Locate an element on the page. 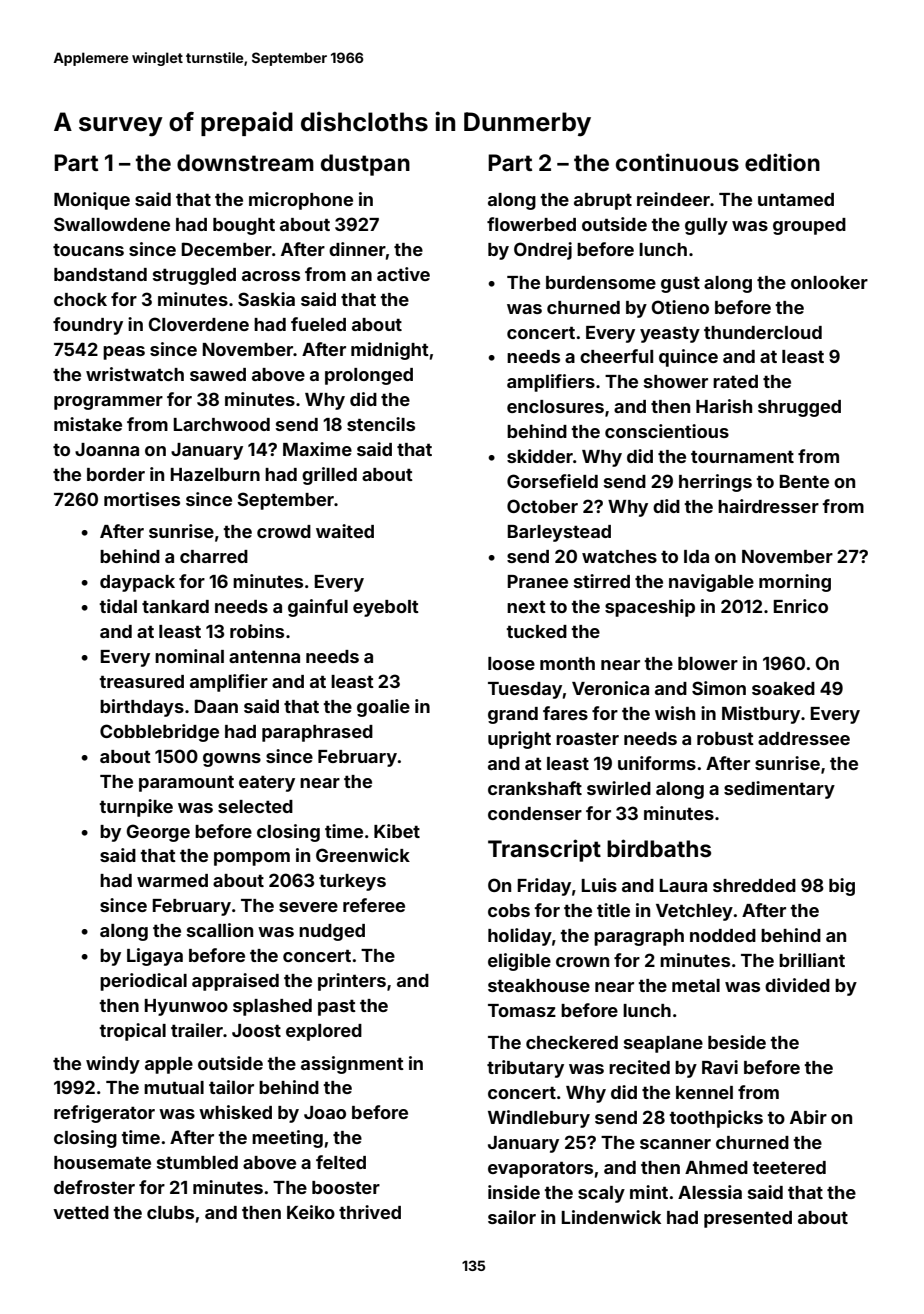 The width and height of the document is (924, 1314). vetted is located at coordinates (81, 1212).
